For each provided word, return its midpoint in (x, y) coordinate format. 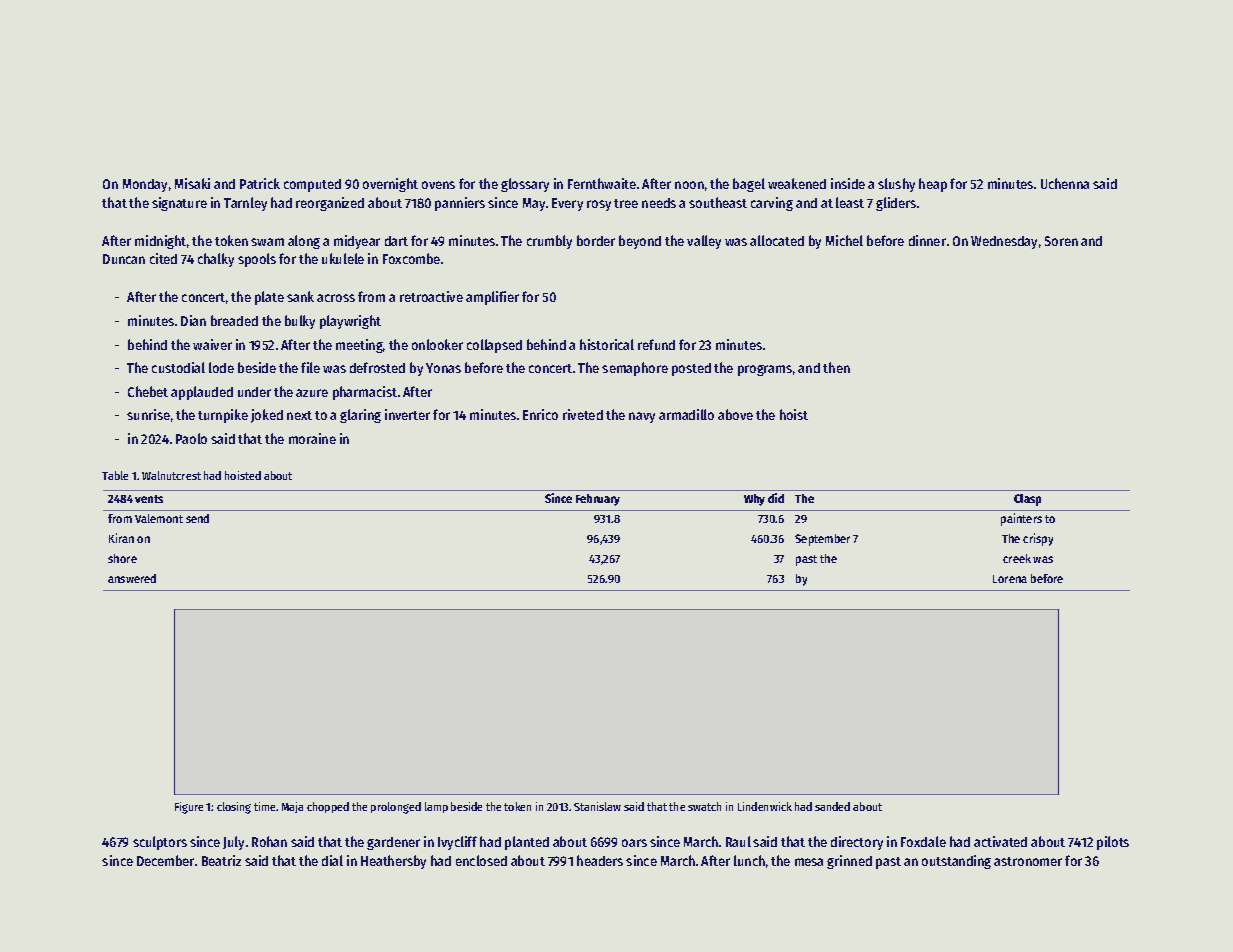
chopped (328, 807)
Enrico (540, 414)
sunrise (148, 414)
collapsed (494, 346)
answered (132, 578)
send (197, 518)
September (822, 540)
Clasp (1027, 500)
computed (312, 185)
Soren (1061, 241)
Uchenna (1065, 183)
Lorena (1010, 579)
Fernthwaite (602, 183)
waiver (212, 344)
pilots (1113, 843)
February (598, 500)
